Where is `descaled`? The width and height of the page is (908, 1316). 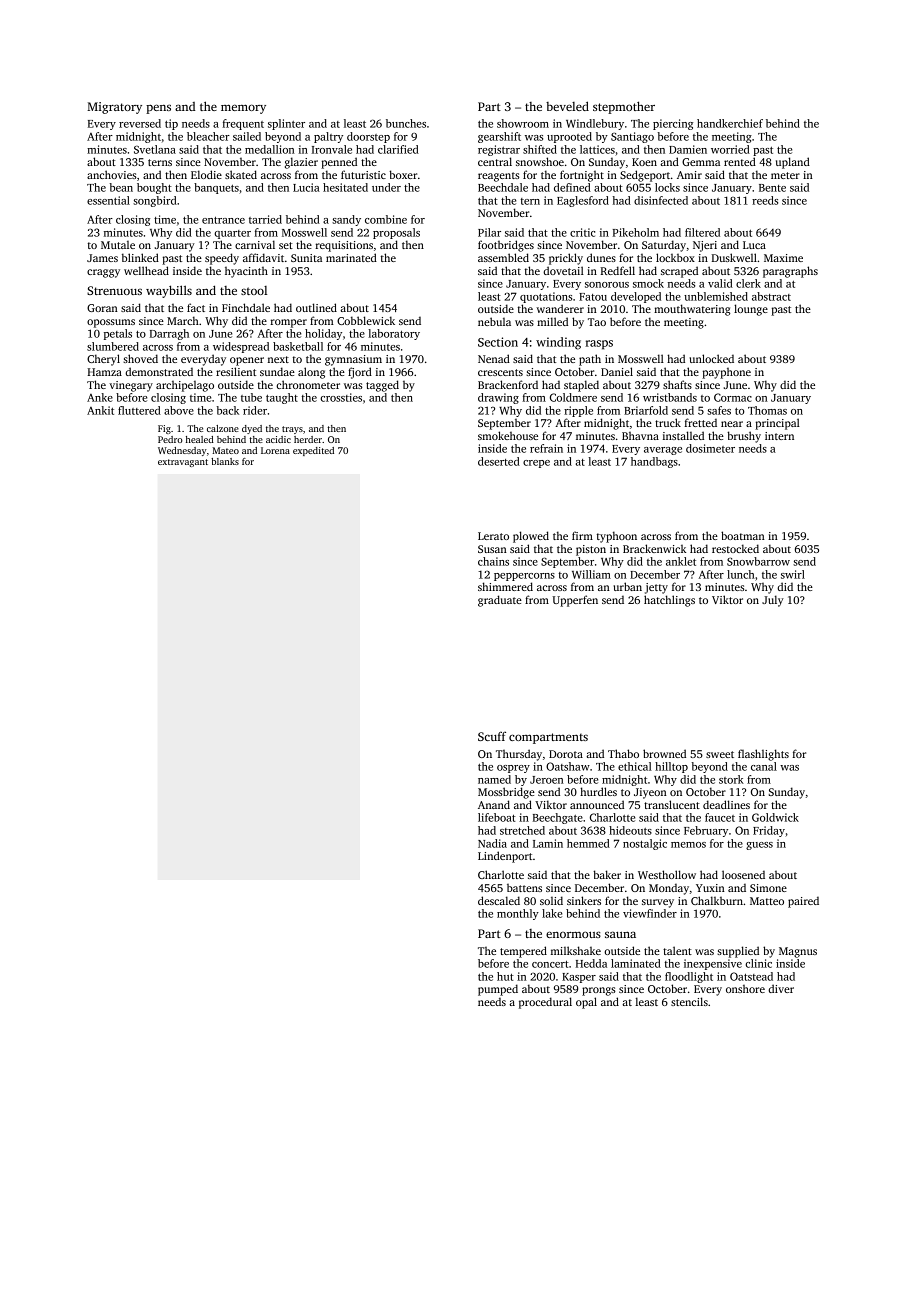 descaled is located at coordinates (499, 900).
